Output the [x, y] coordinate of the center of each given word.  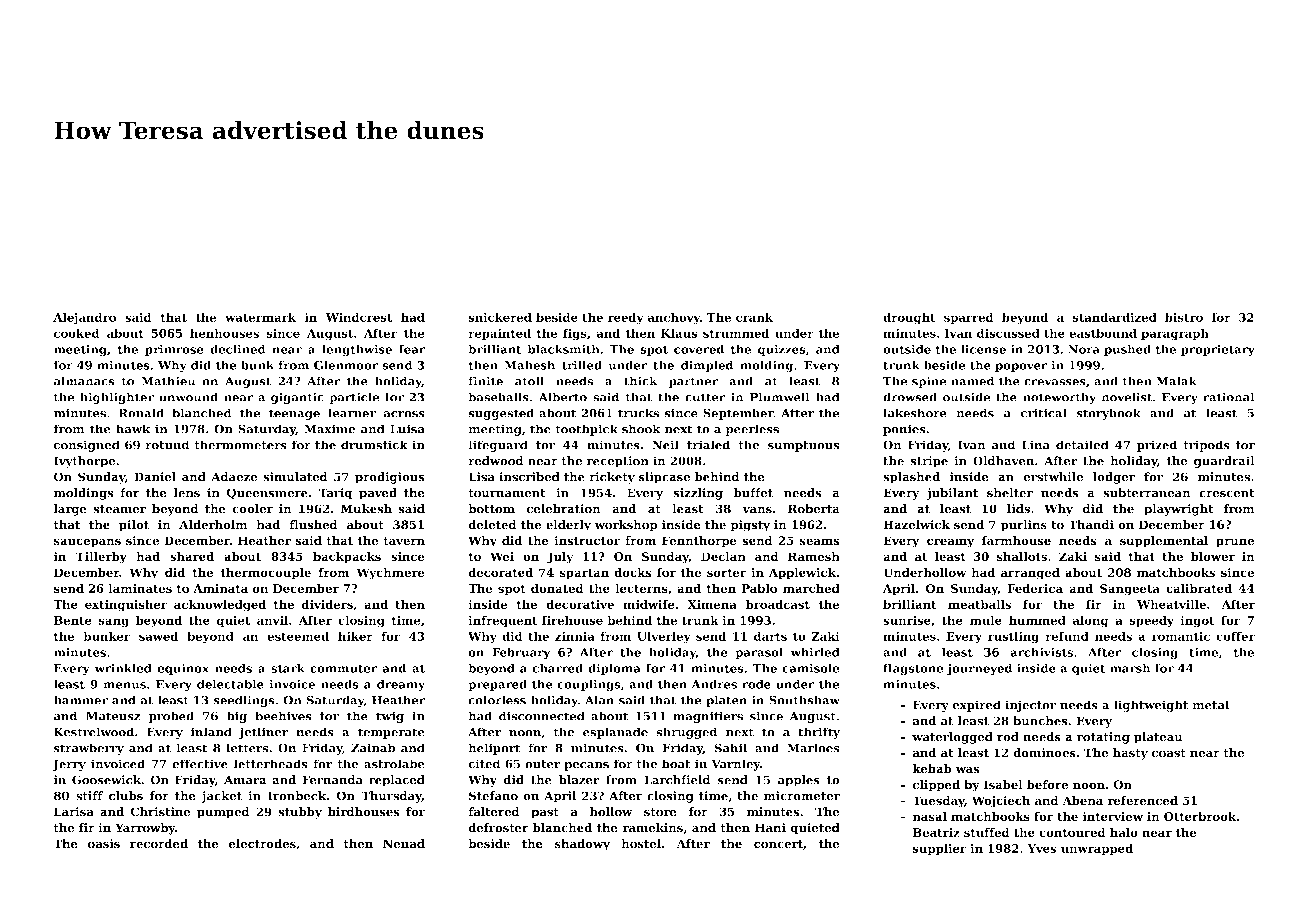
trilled [582, 365]
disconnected [542, 716]
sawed [158, 636]
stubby [300, 813]
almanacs [84, 381]
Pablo [759, 588]
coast [1169, 753]
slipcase [664, 478]
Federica [1035, 588]
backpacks [347, 558]
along [1090, 621]
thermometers [240, 445]
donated [557, 588]
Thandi [1091, 525]
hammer [81, 700]
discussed [1008, 333]
